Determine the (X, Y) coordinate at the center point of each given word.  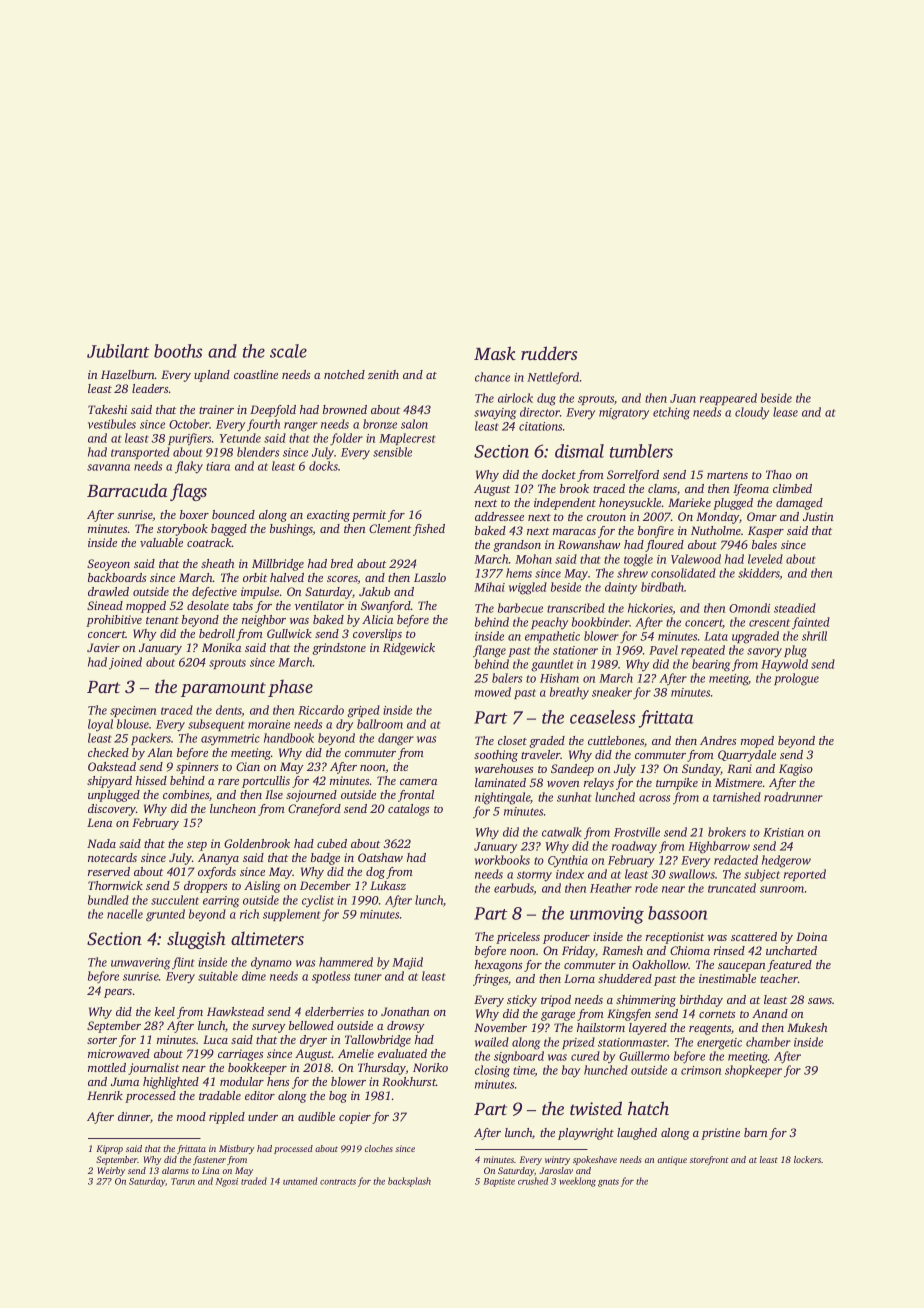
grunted (165, 915)
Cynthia (568, 861)
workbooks (502, 860)
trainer (216, 409)
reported (805, 875)
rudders (549, 353)
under (263, 1116)
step (197, 846)
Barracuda (127, 490)
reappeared (728, 399)
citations (540, 426)
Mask (495, 353)
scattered (754, 936)
